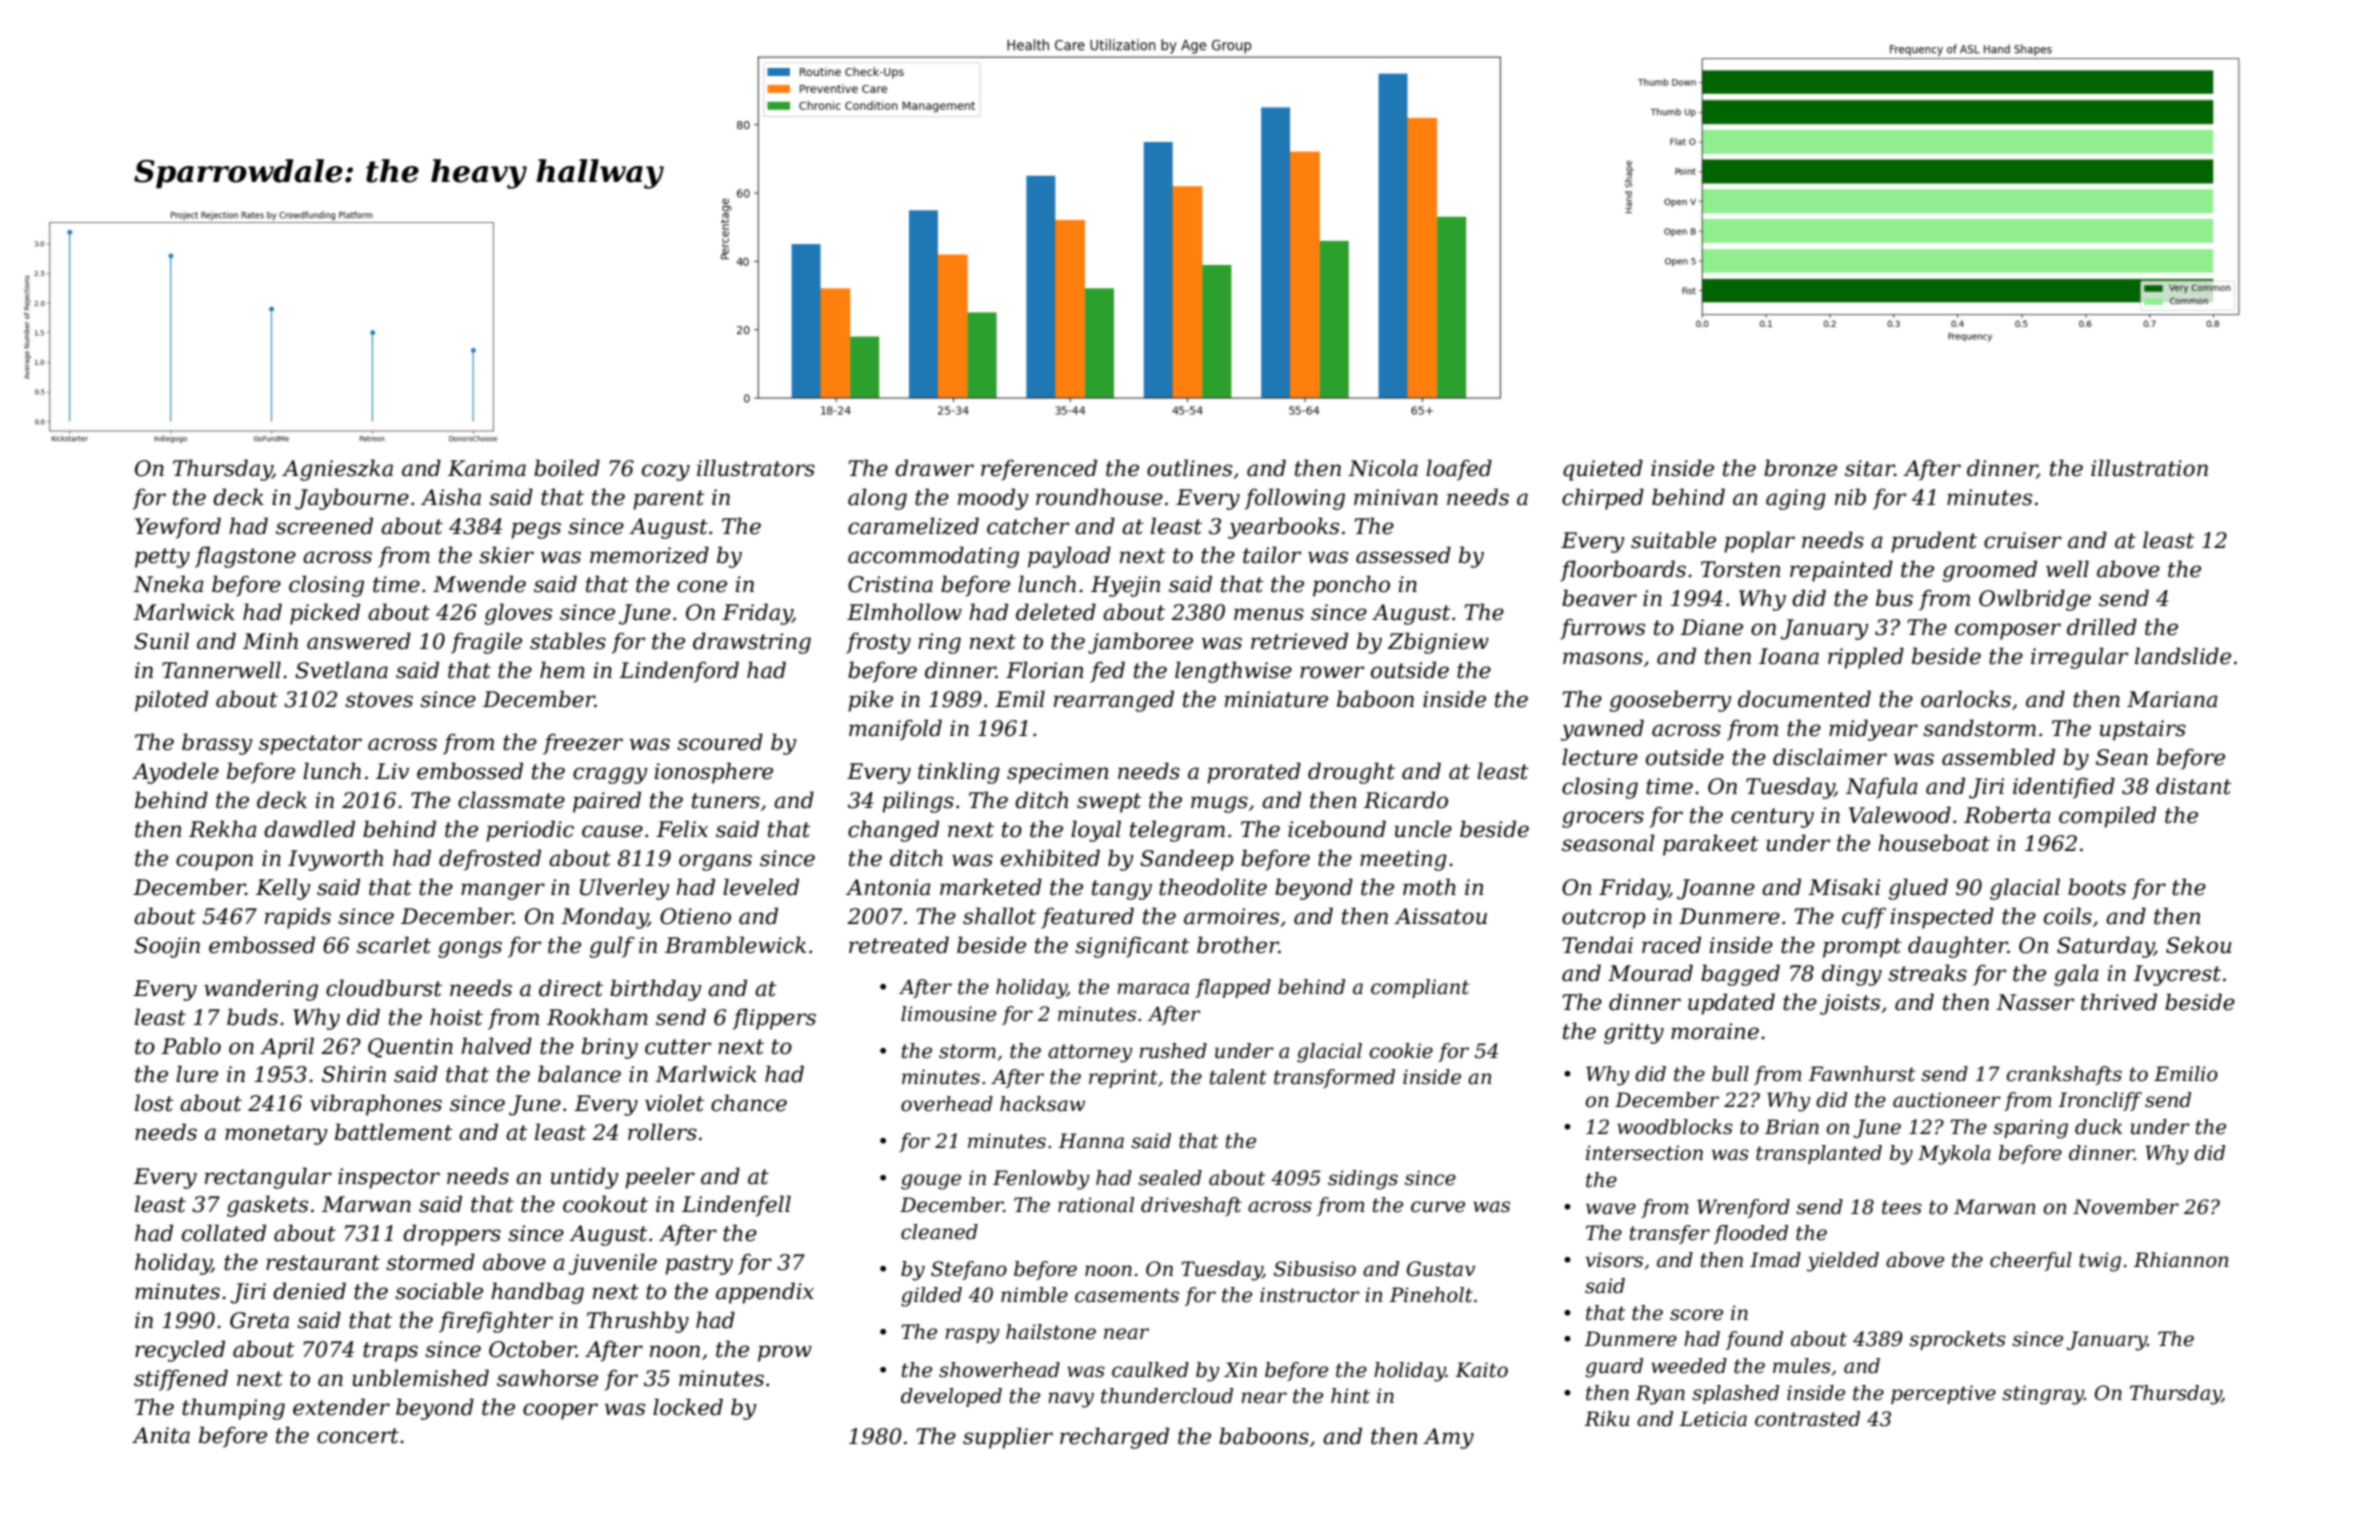  I want to click on illustration, so click(2149, 468).
